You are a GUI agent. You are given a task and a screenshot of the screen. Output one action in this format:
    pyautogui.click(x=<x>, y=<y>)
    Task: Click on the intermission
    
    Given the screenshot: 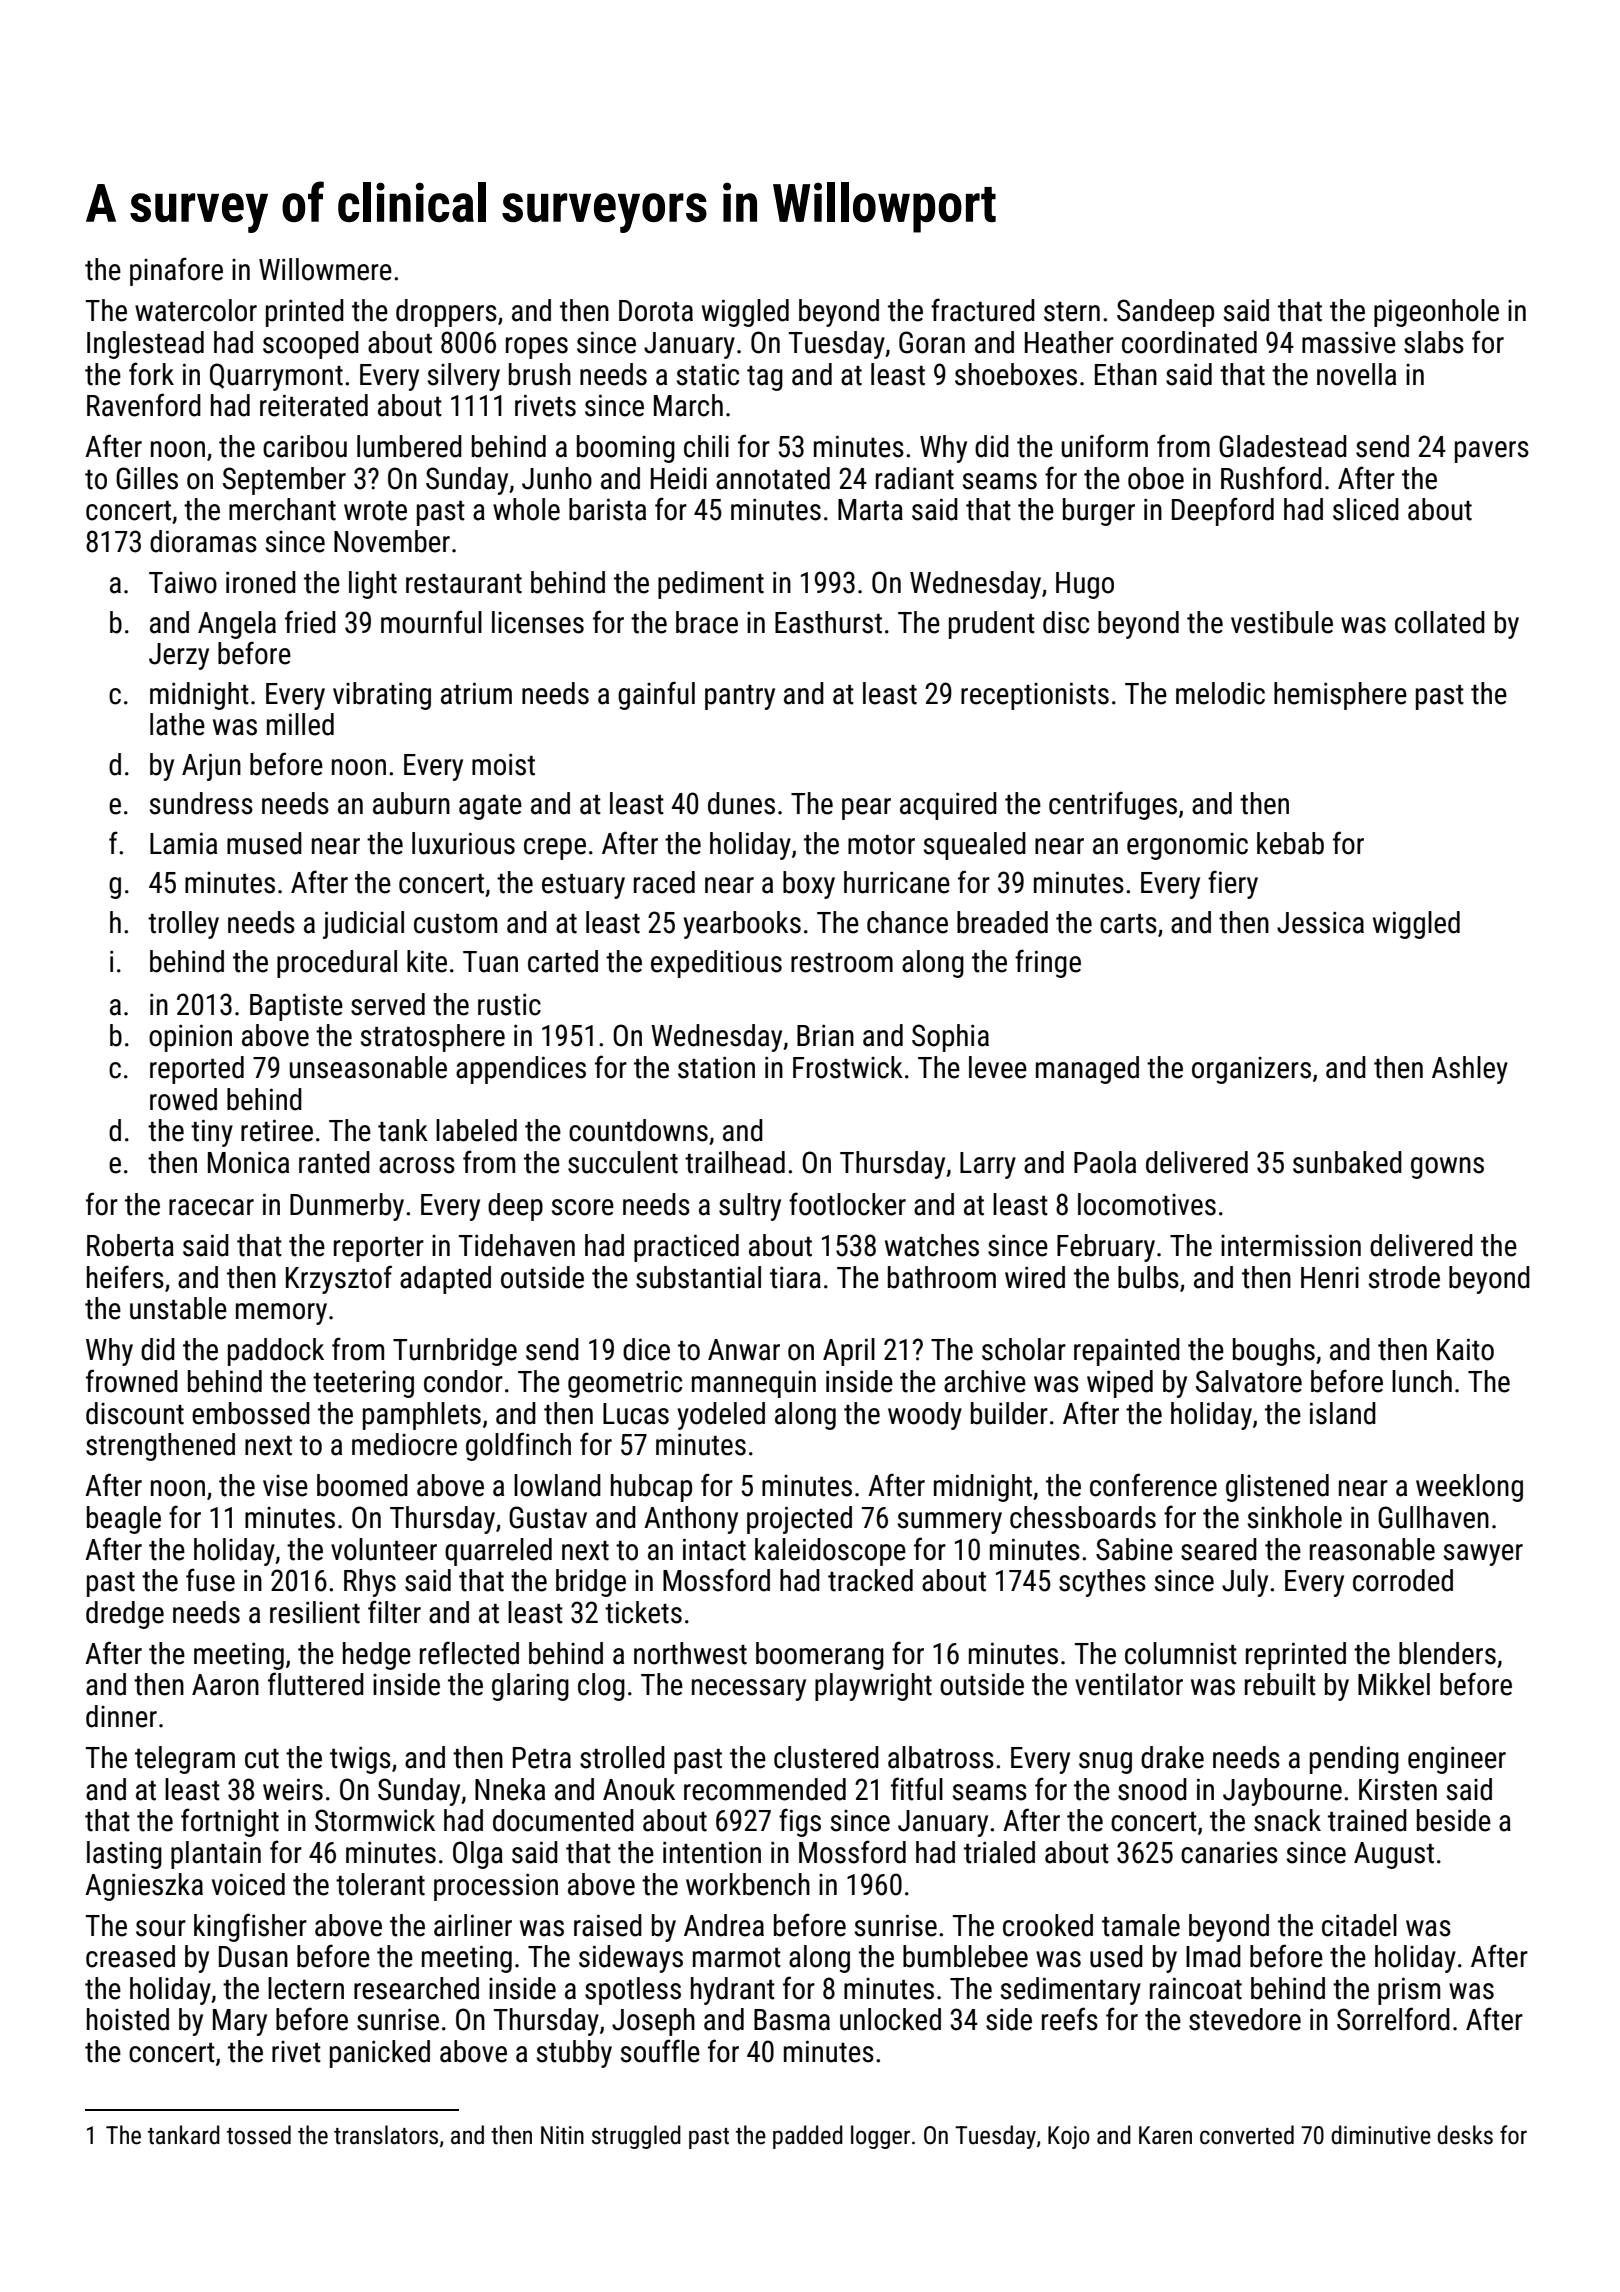 What is the action you would take?
    pyautogui.click(x=1291, y=1245)
